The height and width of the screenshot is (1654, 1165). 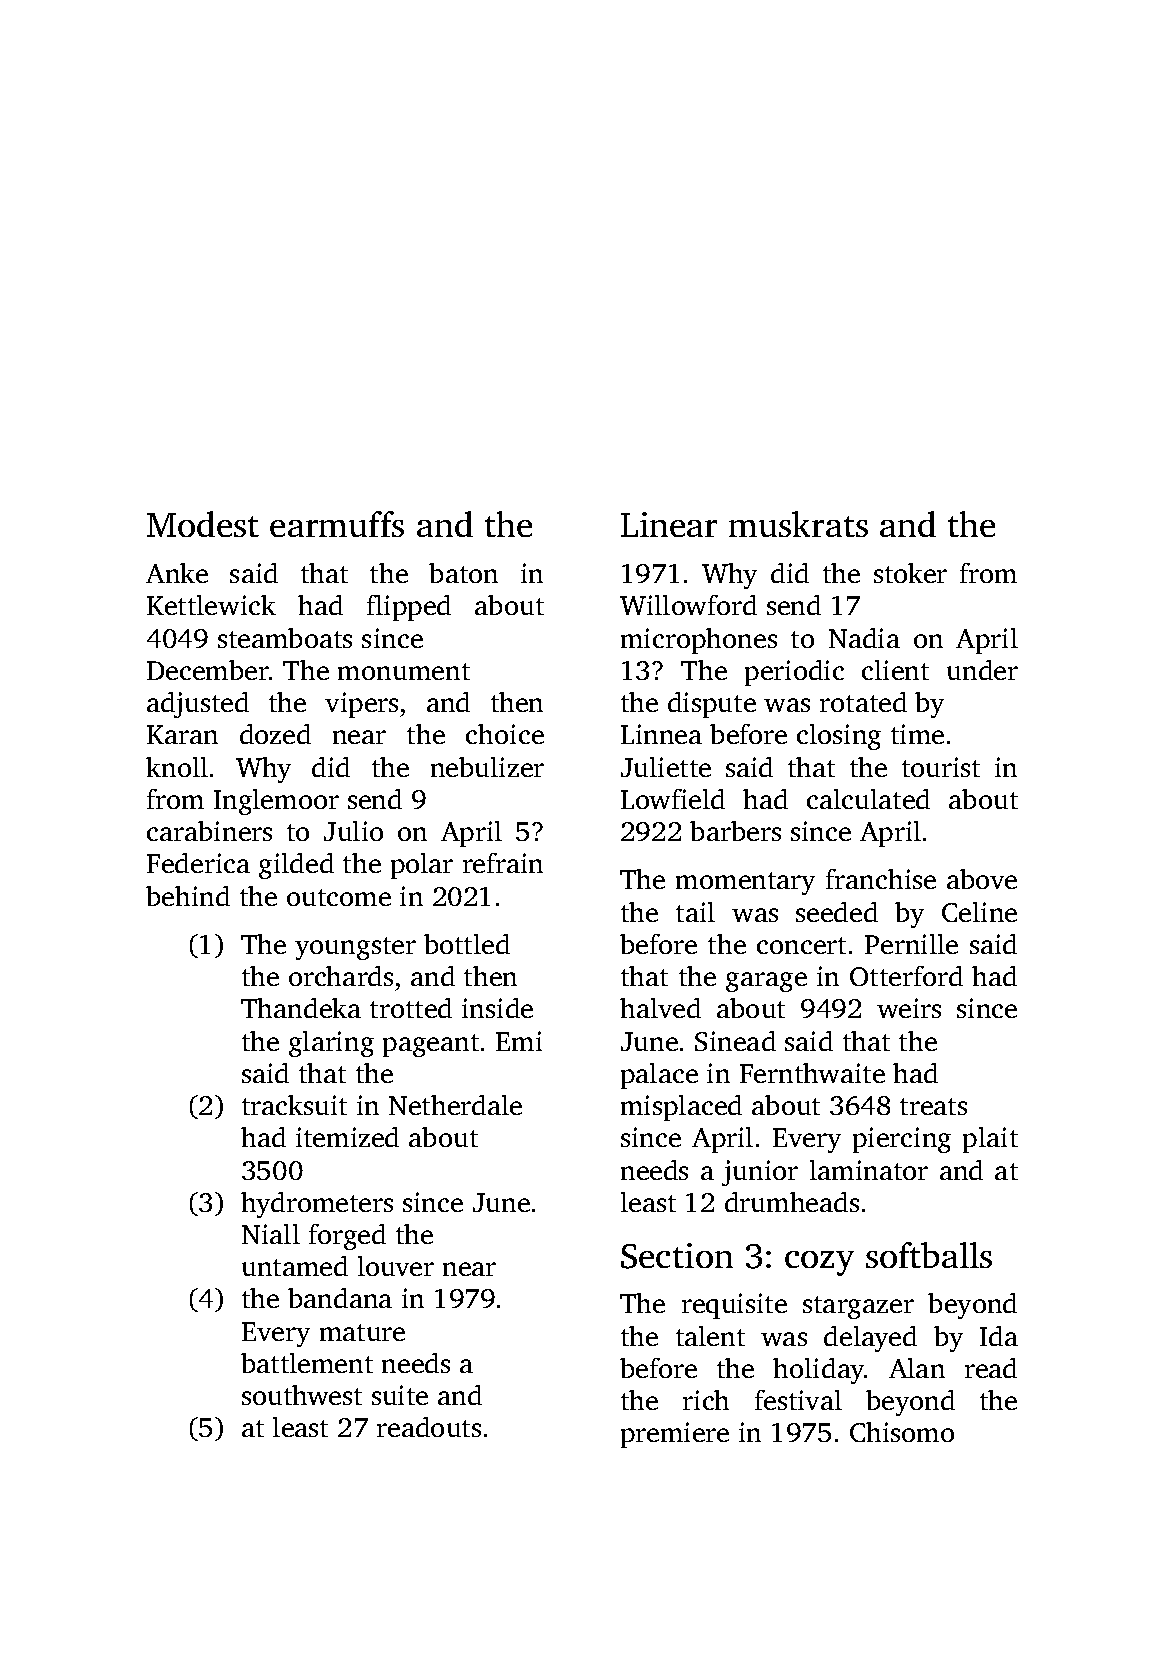 What do you see at coordinates (302, 1395) in the screenshot?
I see `southwest` at bounding box center [302, 1395].
